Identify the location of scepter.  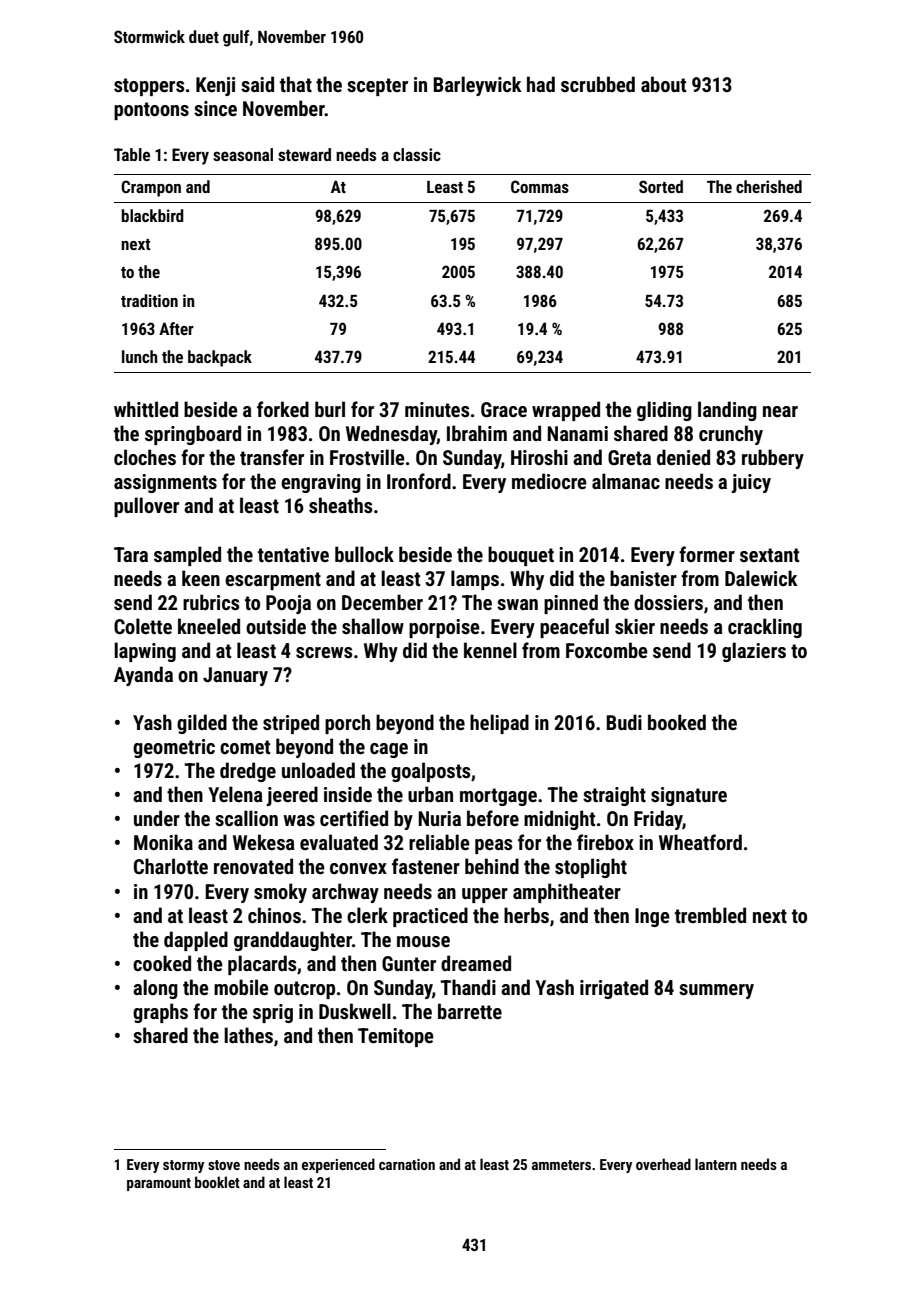
(377, 87).
